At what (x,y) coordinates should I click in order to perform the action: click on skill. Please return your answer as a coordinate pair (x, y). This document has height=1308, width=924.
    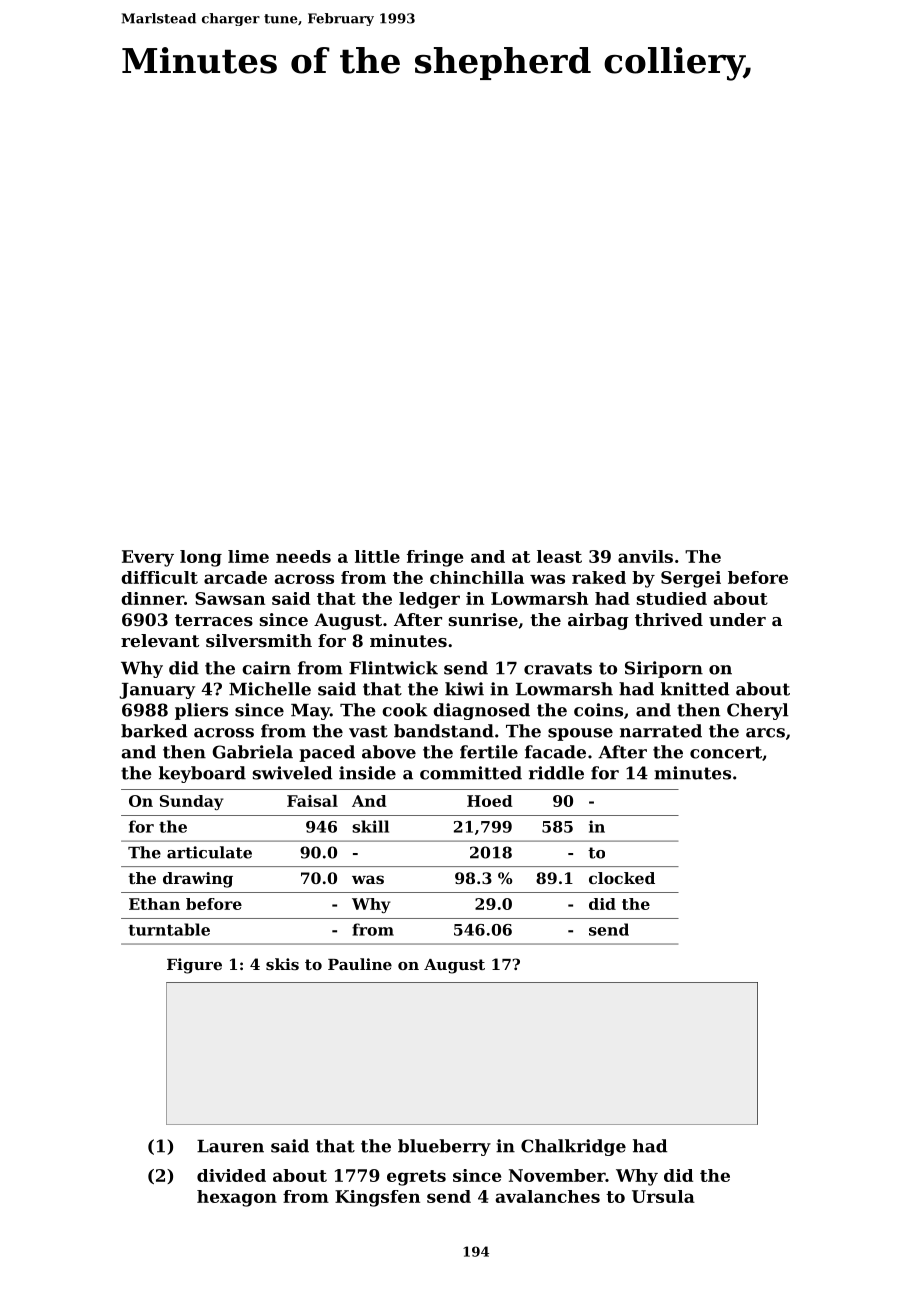
    Looking at the image, I should click on (370, 826).
